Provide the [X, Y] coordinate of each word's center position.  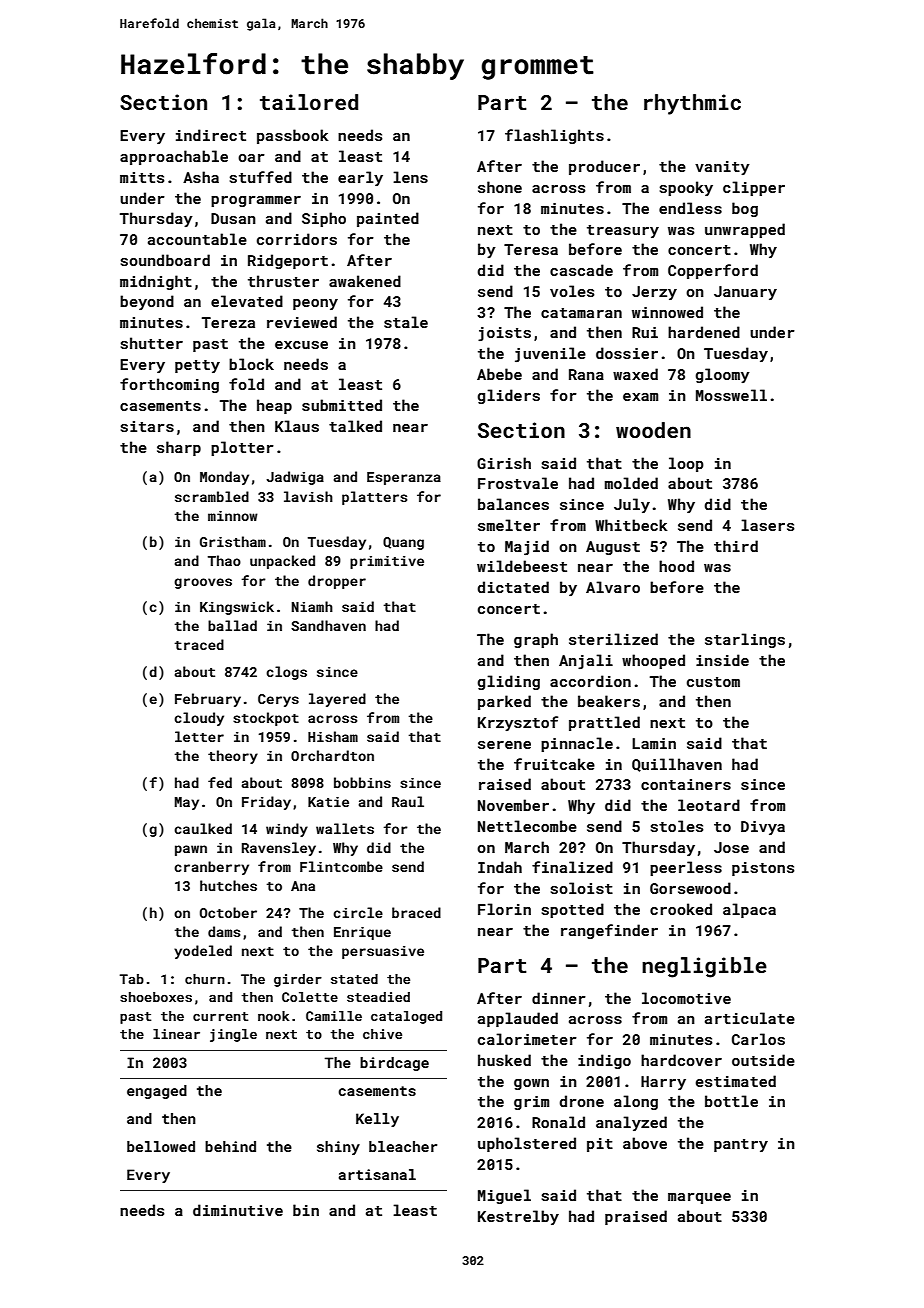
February [208, 700]
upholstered [527, 1144]
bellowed [161, 1146]
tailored [309, 102]
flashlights [554, 136]
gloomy [723, 375]
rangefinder [609, 931]
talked [355, 426]
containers [686, 784]
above [645, 1143]
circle [358, 912]
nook [274, 1016]
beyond [147, 302]
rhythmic [692, 104]
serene [504, 745]
